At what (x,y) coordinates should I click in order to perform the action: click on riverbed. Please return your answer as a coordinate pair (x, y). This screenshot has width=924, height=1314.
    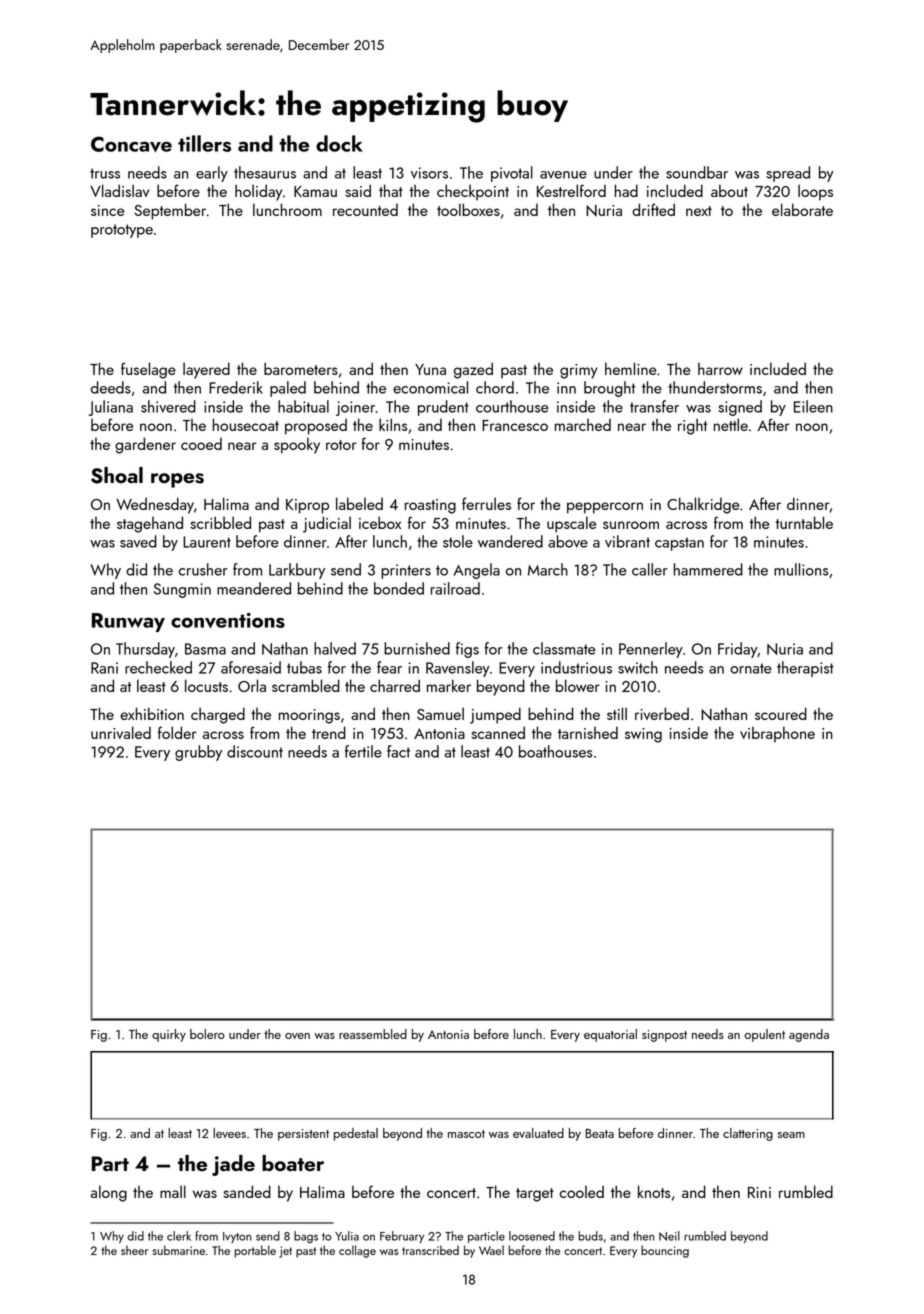
    Looking at the image, I should click on (662, 713).
